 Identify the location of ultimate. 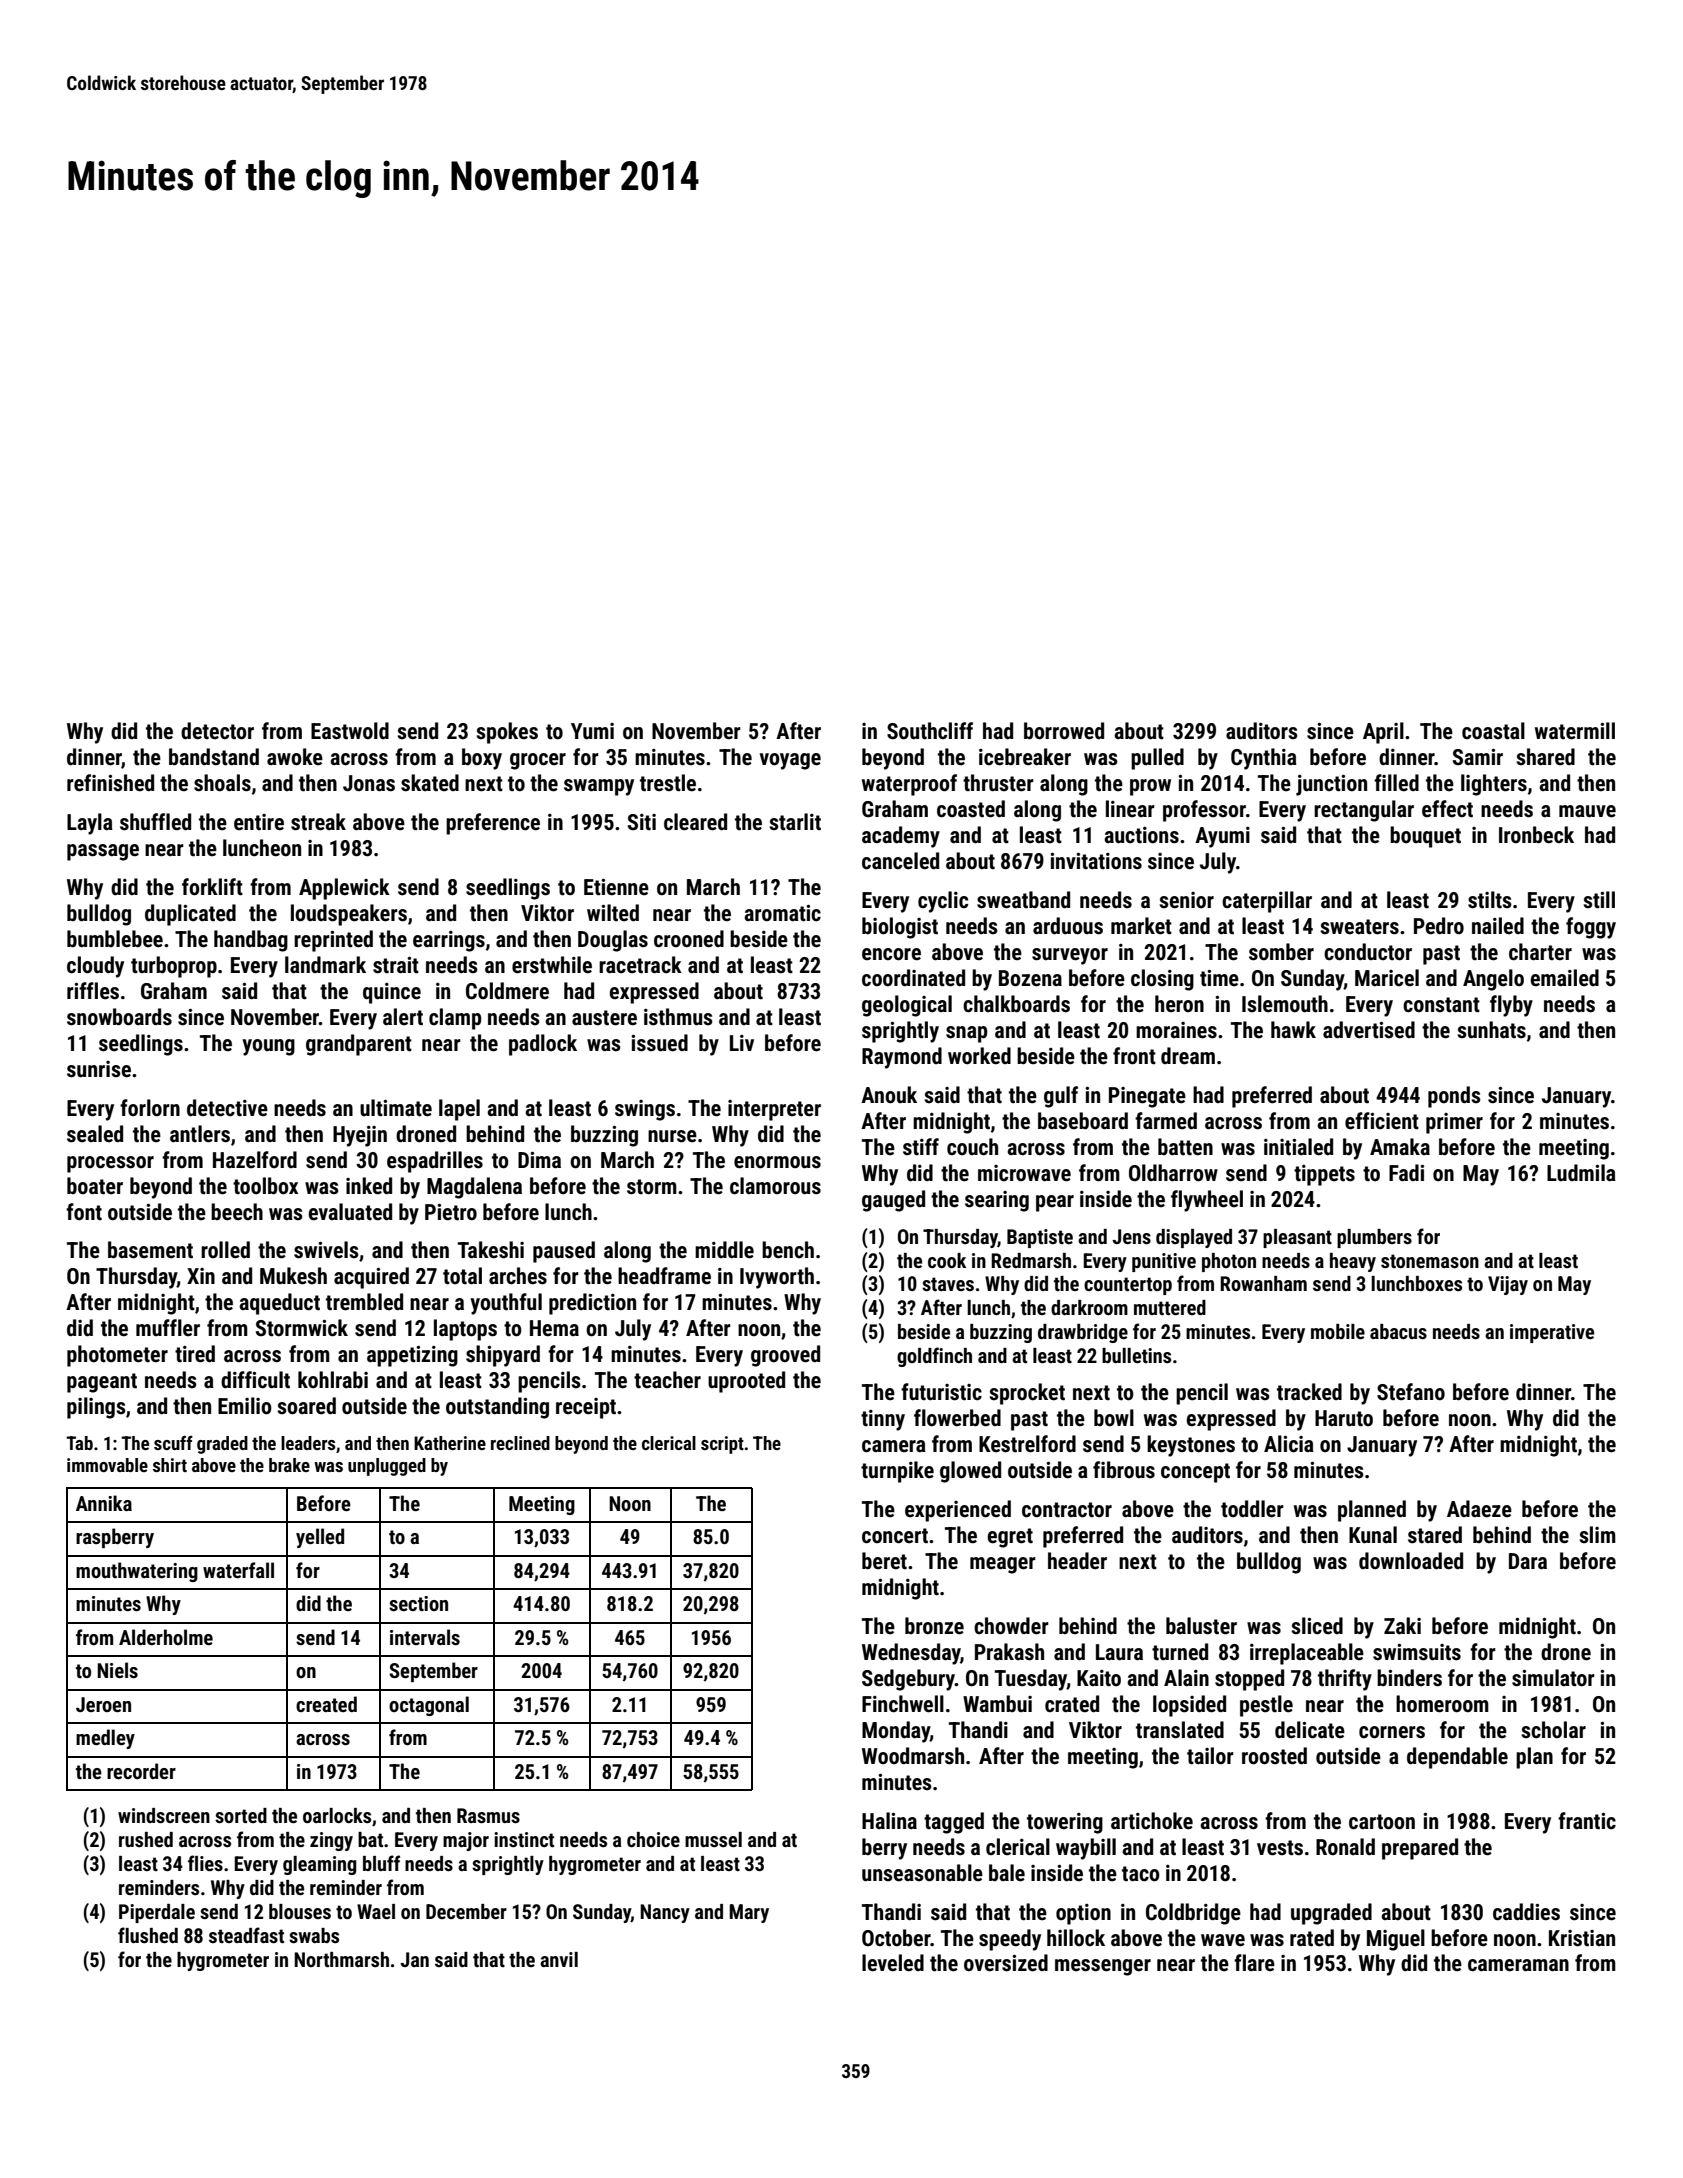
(396, 1108).
